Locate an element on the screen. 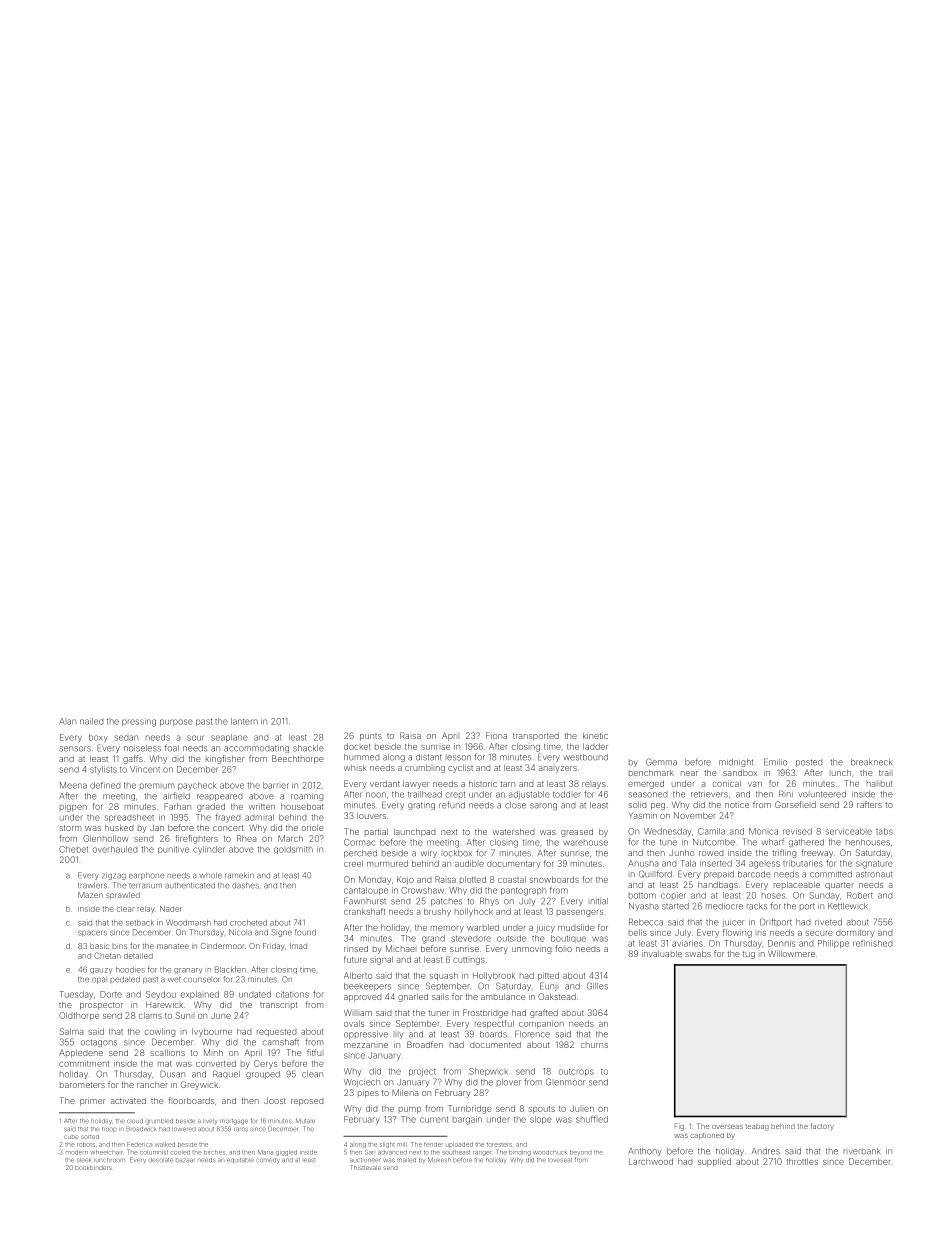 The height and width of the screenshot is (1233, 952). churns is located at coordinates (594, 1045).
